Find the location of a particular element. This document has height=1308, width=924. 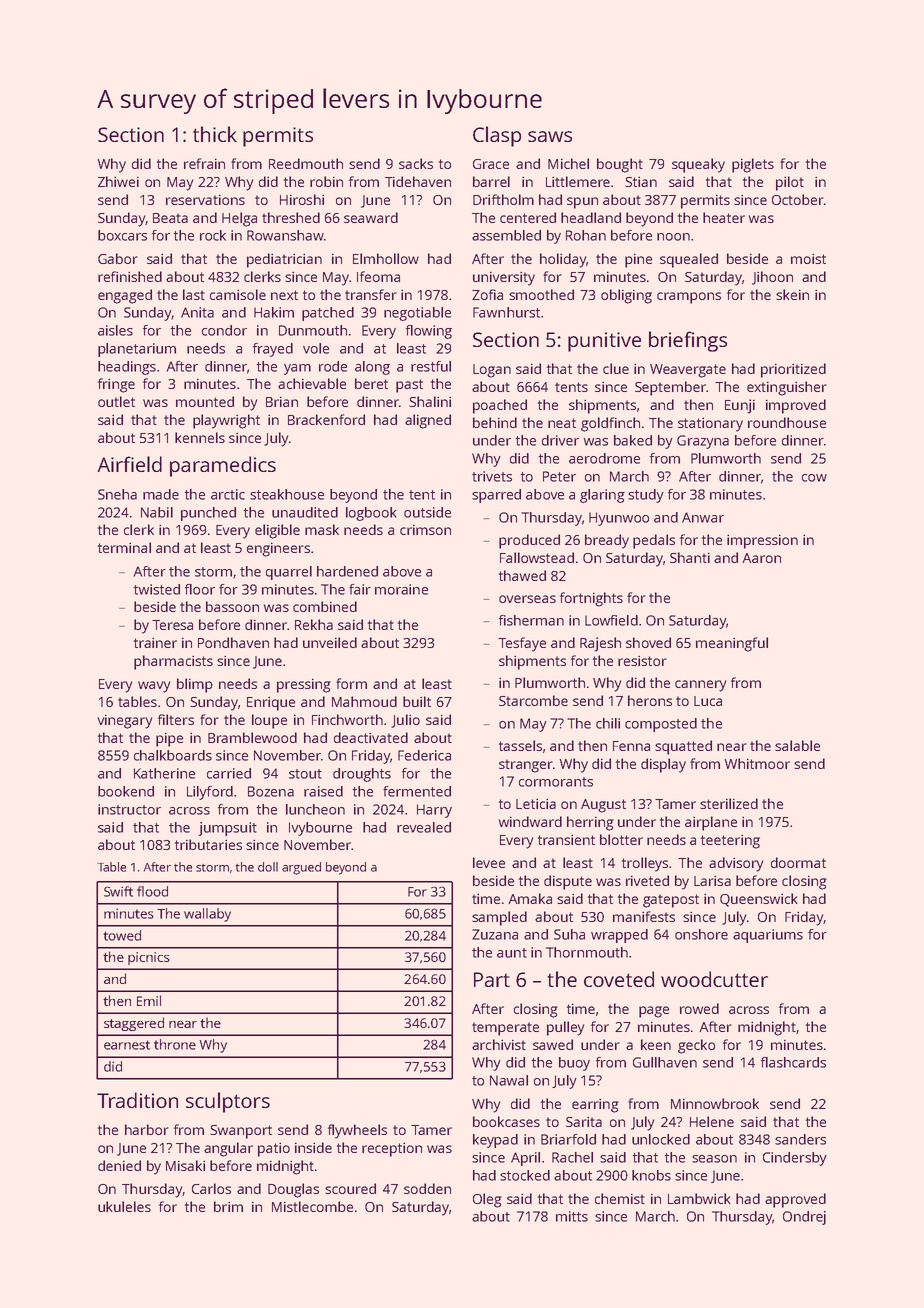

Clasp is located at coordinates (497, 136).
